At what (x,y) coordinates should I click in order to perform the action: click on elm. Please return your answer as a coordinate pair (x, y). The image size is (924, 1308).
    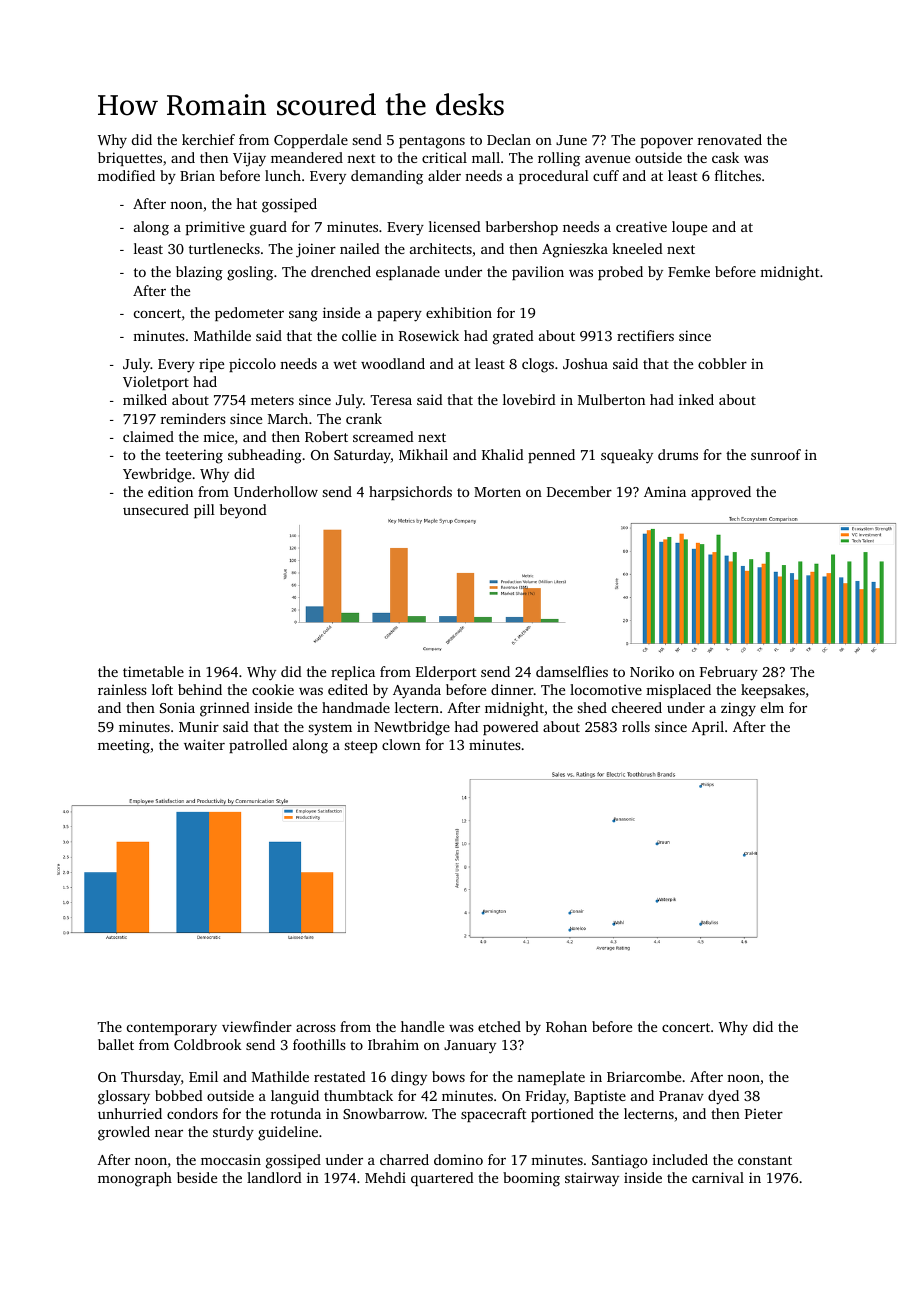
    Looking at the image, I should click on (772, 707).
